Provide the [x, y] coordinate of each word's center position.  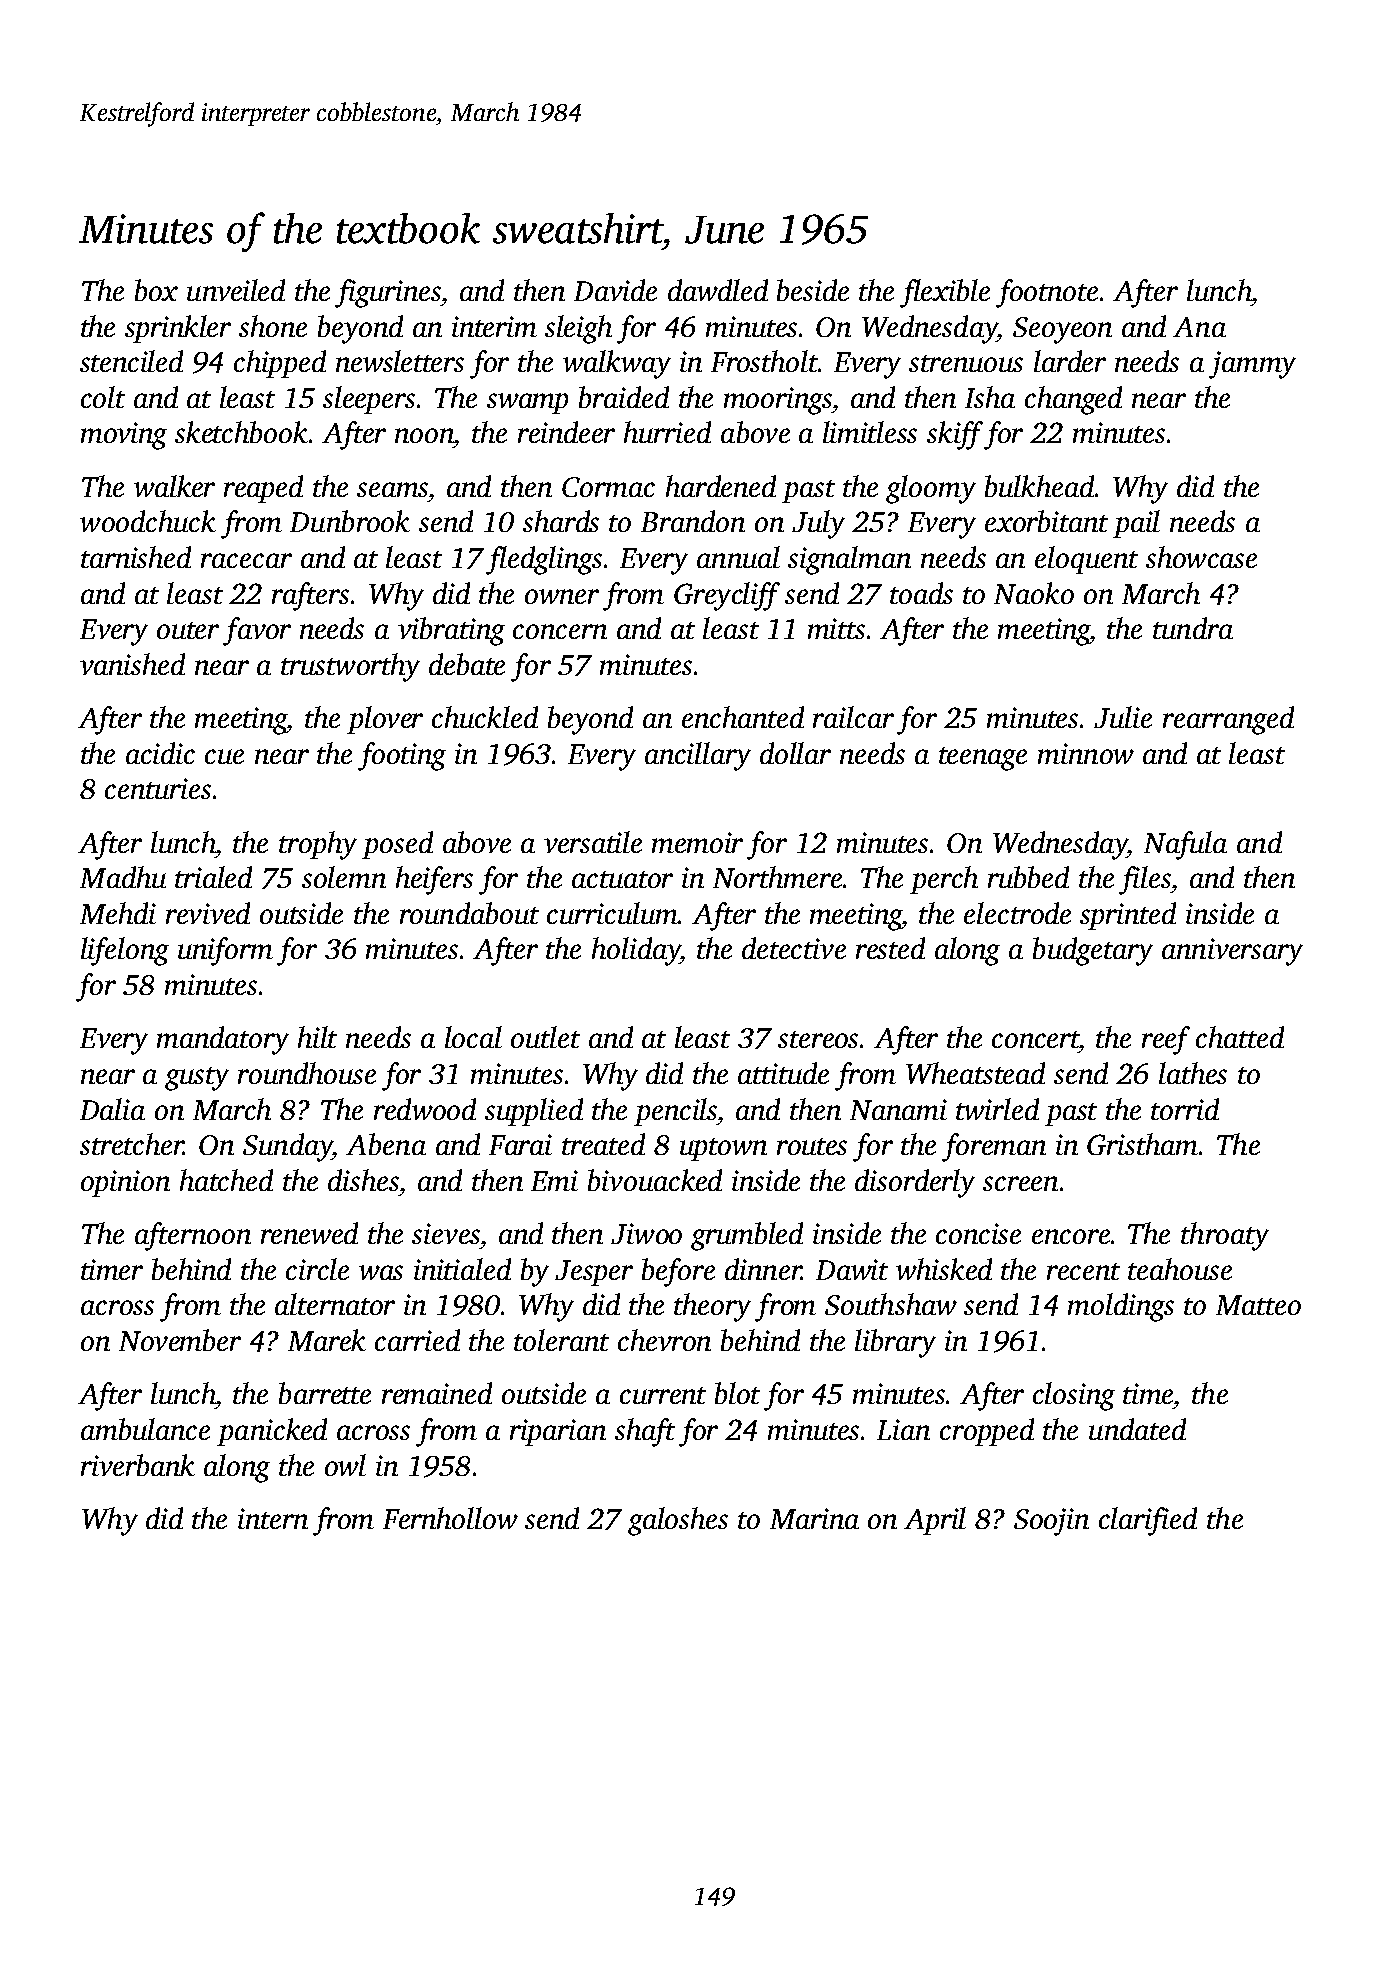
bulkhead [1039, 486]
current [663, 1395]
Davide [615, 290]
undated [1137, 1429]
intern [273, 1518]
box [156, 290]
